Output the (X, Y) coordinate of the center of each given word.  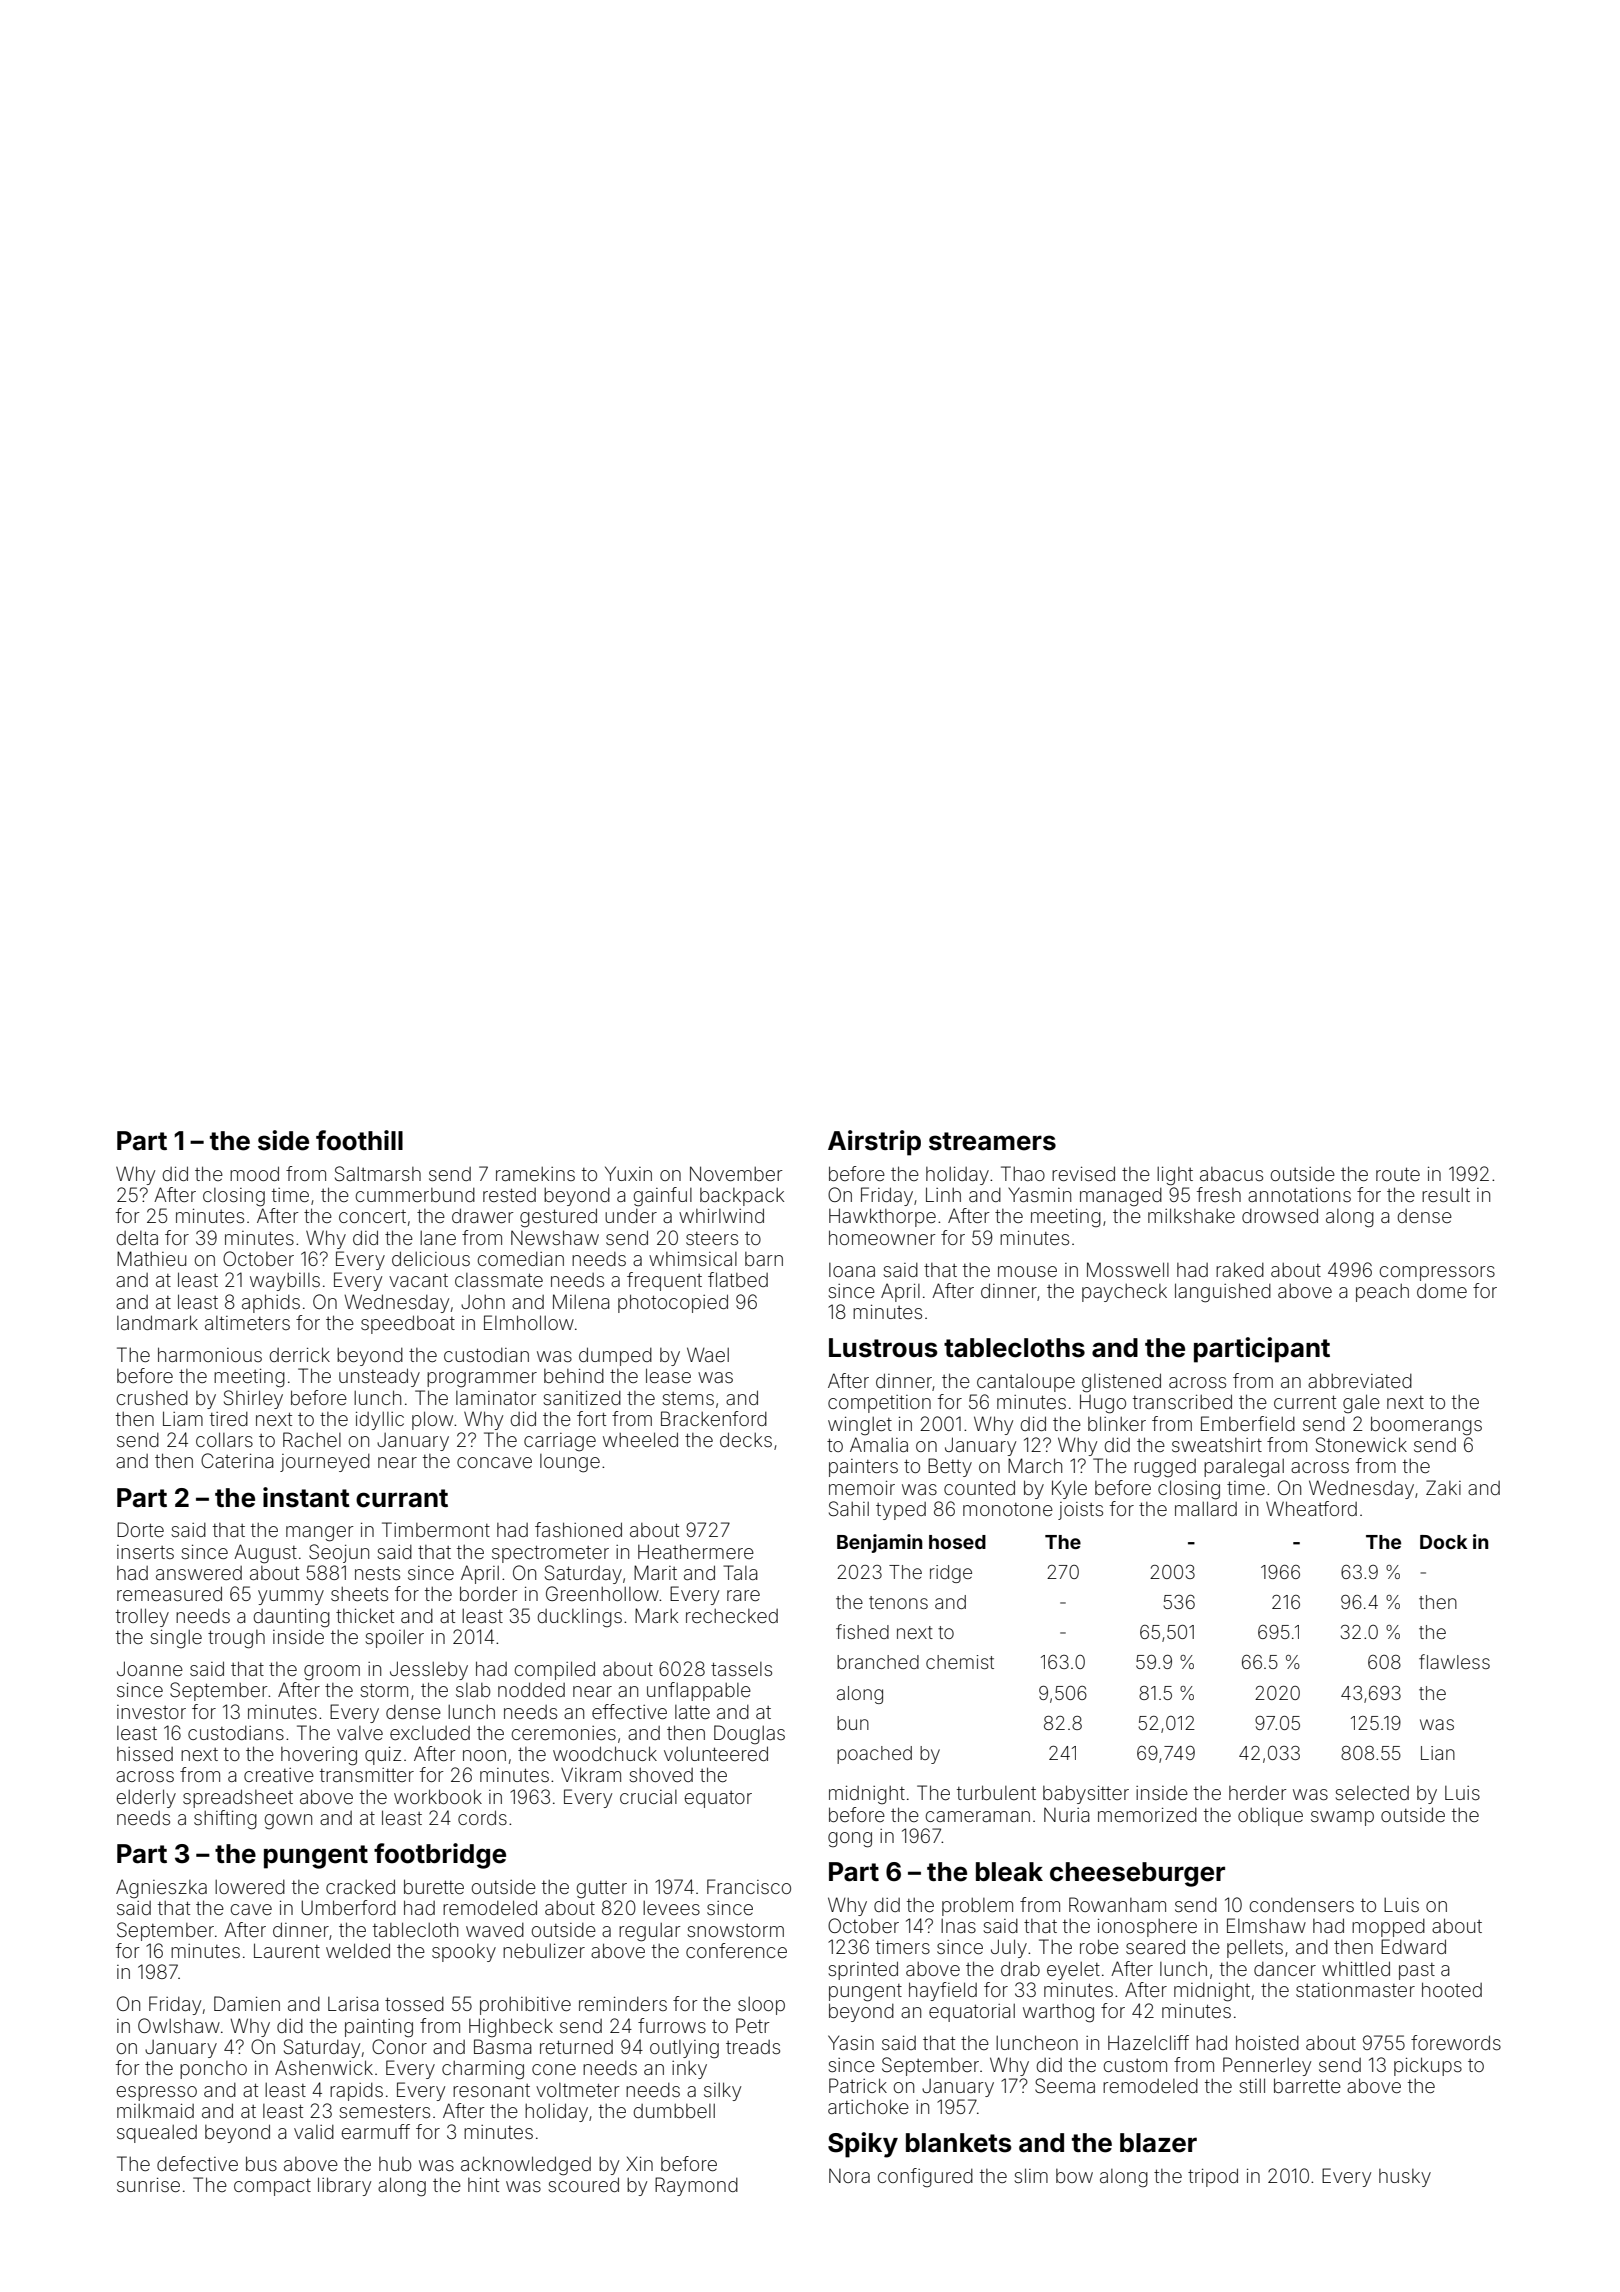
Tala (740, 1572)
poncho (213, 2070)
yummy (291, 1597)
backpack (742, 1197)
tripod (1213, 2177)
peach (1382, 1293)
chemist (960, 1662)
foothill (359, 1140)
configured (925, 2178)
